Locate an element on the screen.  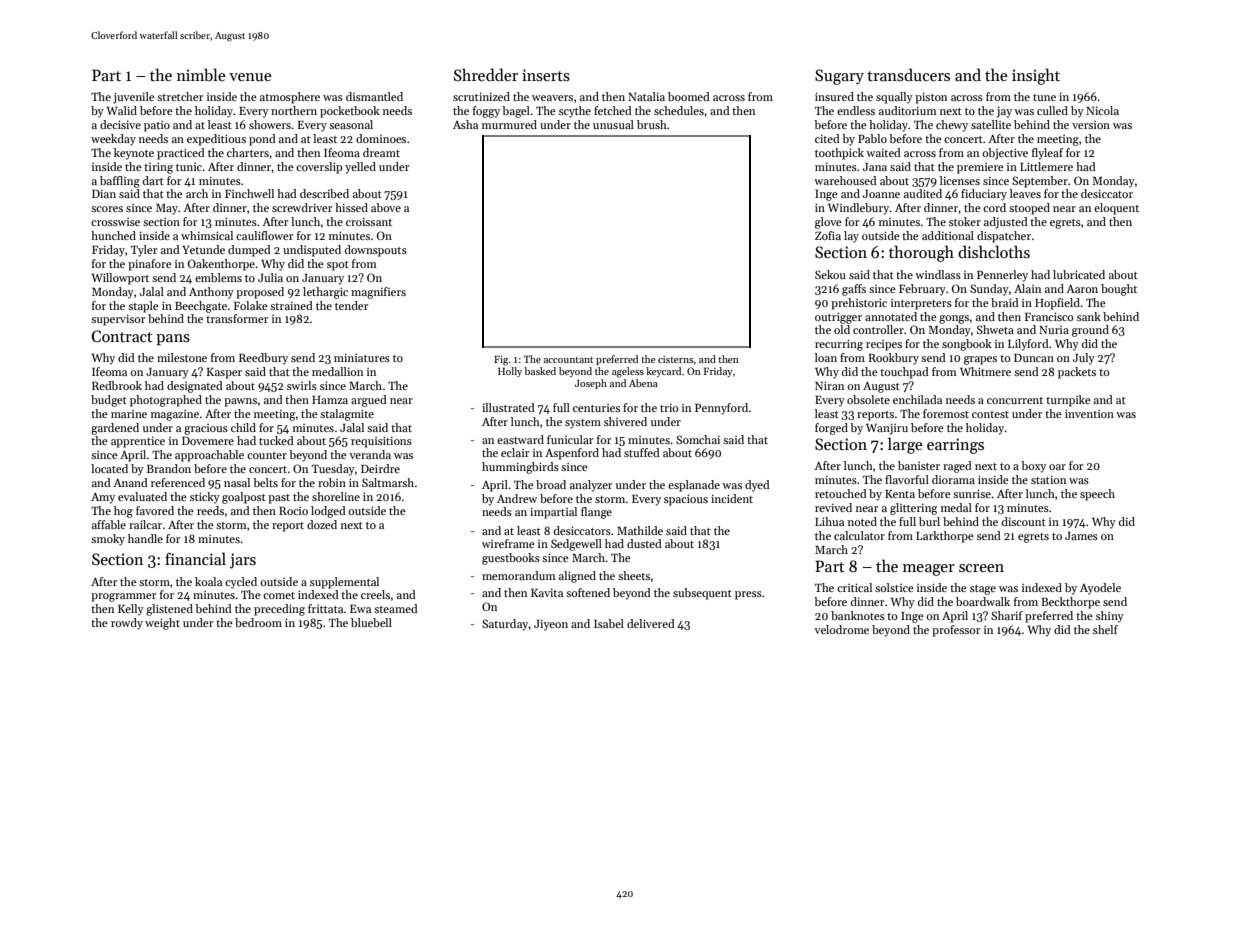
comet is located at coordinates (279, 595).
